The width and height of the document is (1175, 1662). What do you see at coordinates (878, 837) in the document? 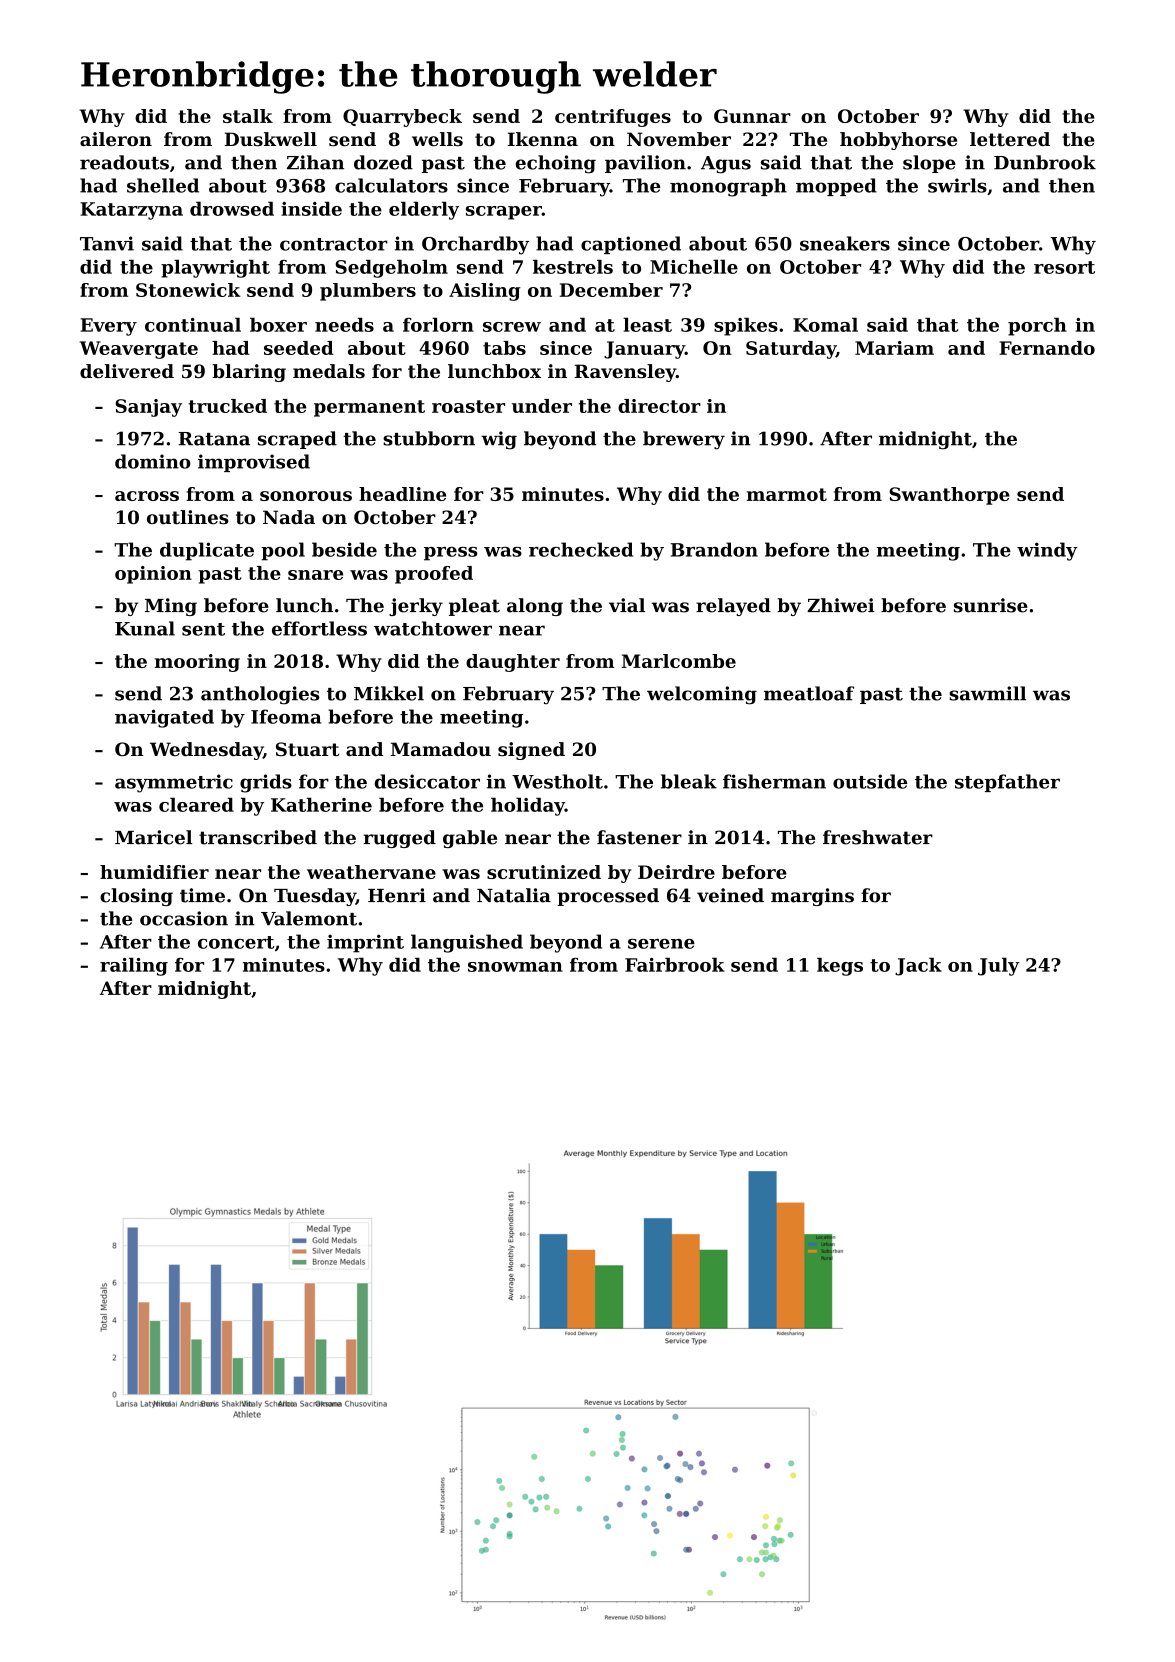
I see `freshwater` at bounding box center [878, 837].
